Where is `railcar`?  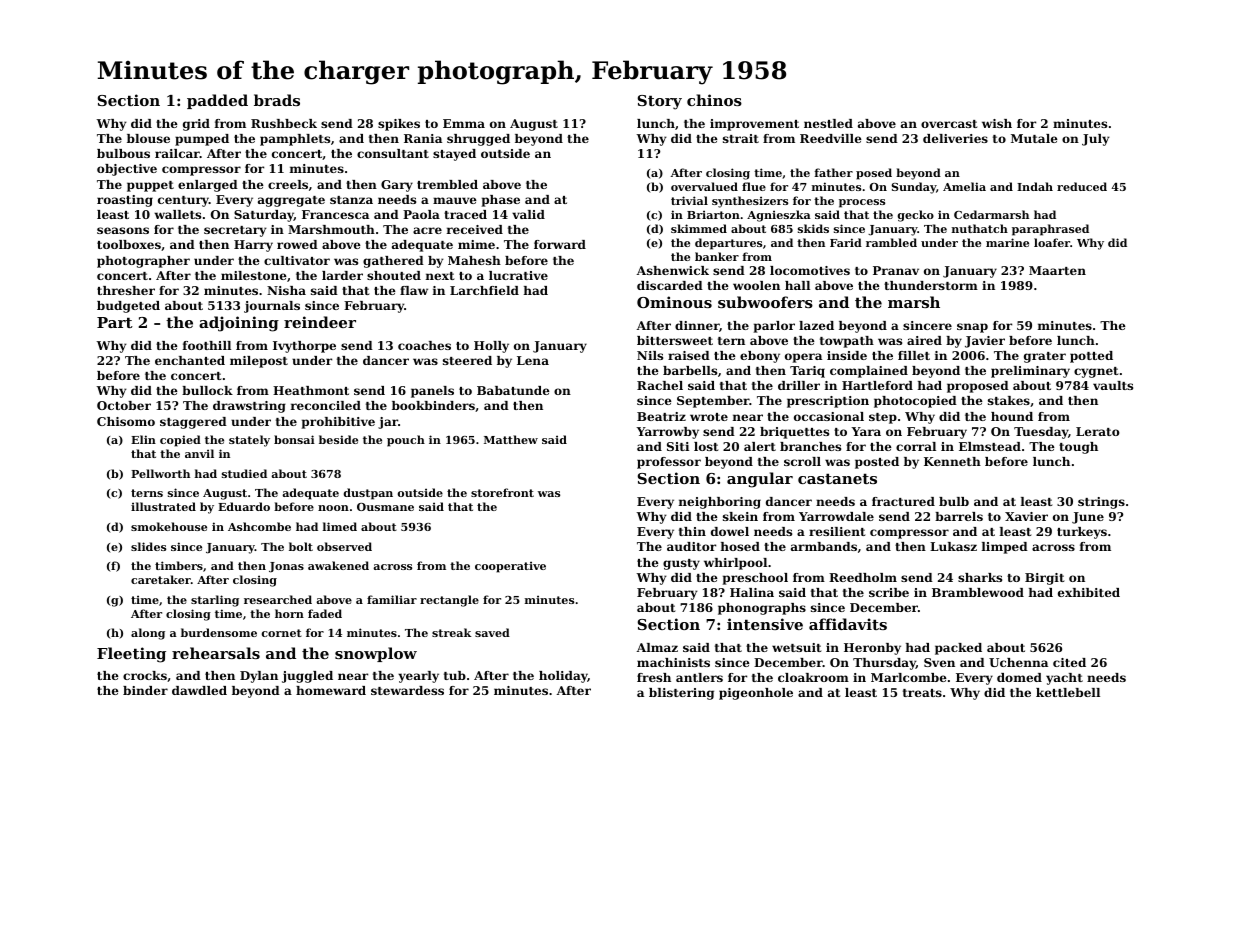 railcar is located at coordinates (177, 153).
